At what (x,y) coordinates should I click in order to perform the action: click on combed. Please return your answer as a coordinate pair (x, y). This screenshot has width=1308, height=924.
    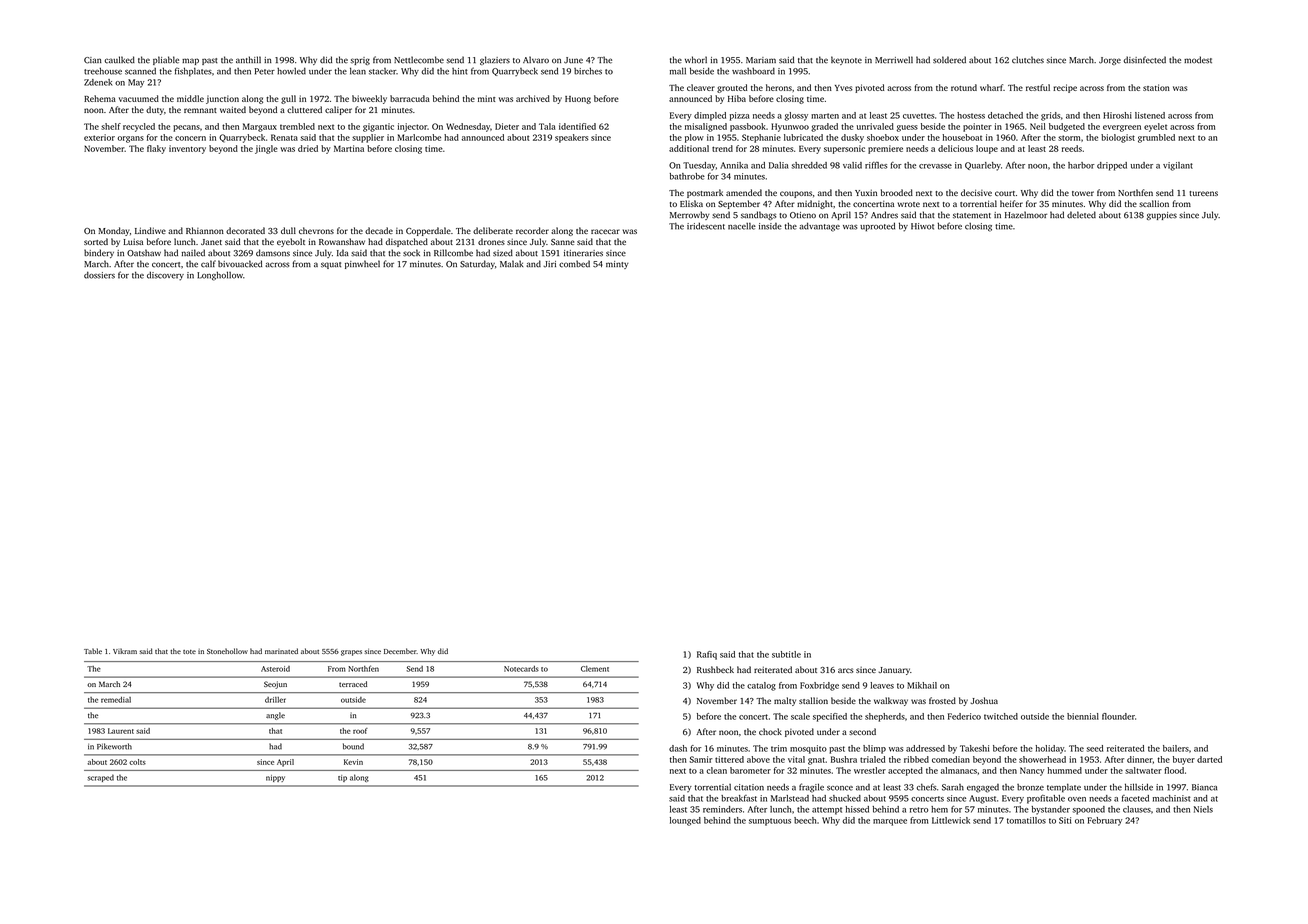
    Looking at the image, I should click on (574, 264).
